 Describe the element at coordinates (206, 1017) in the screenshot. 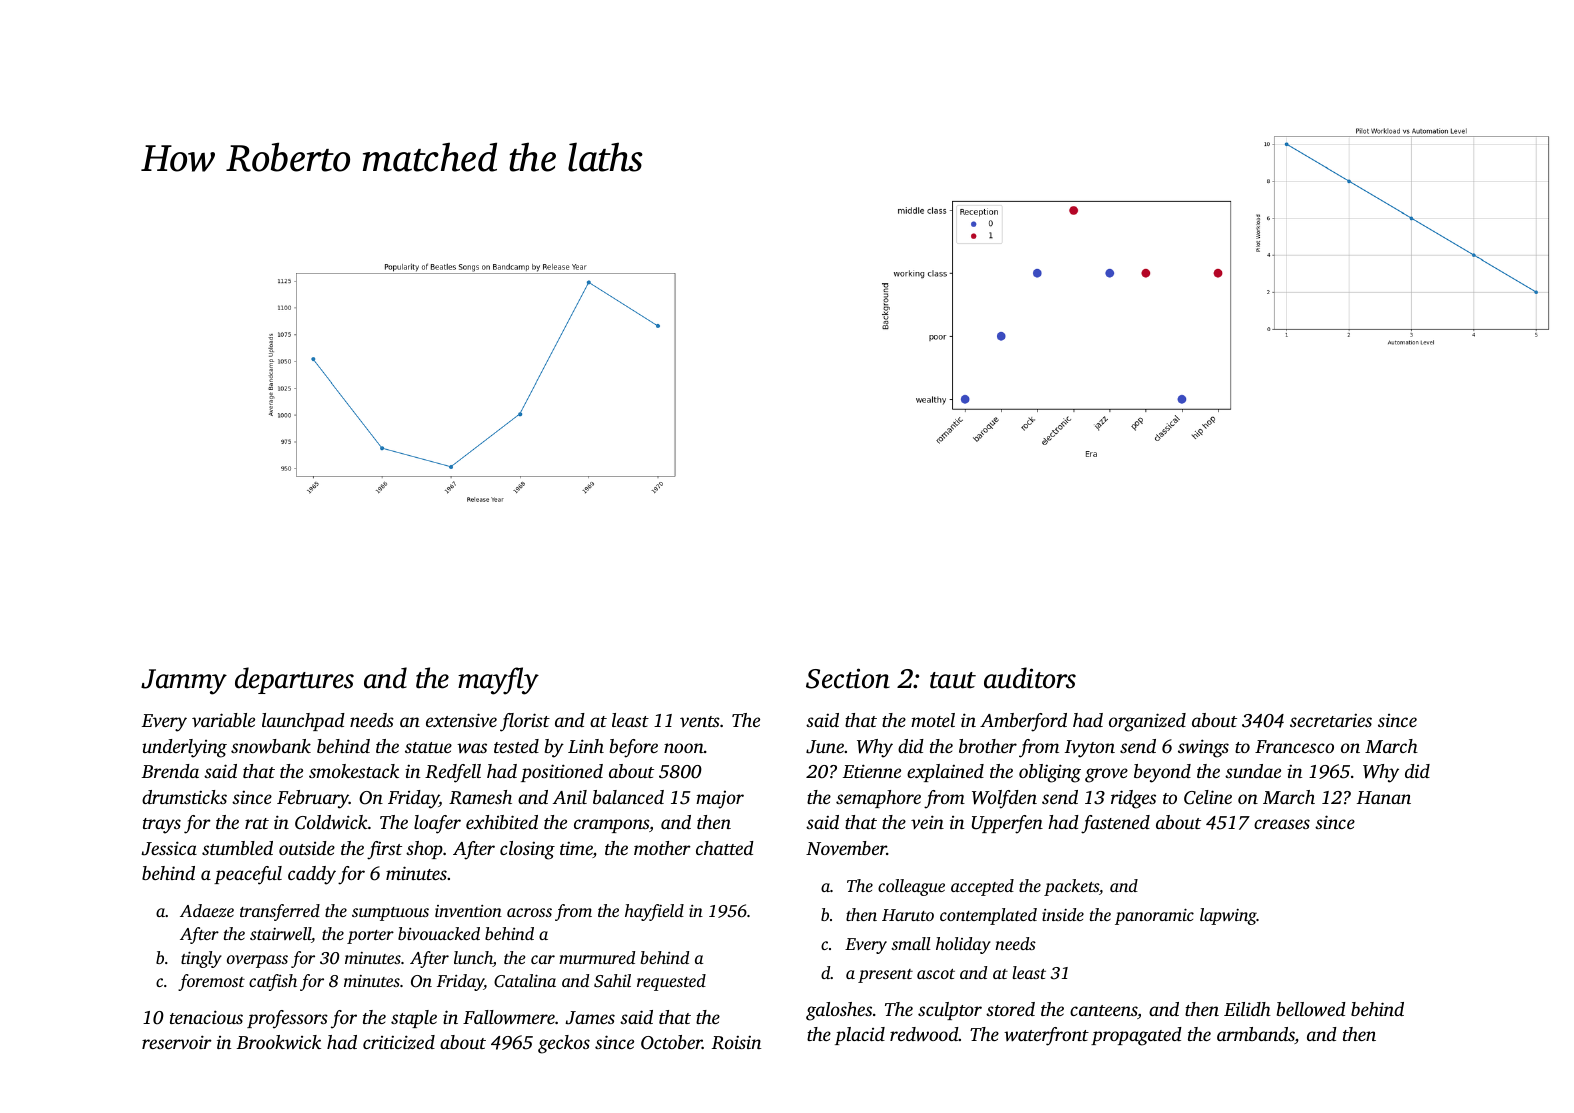

I see `tenacious` at that location.
